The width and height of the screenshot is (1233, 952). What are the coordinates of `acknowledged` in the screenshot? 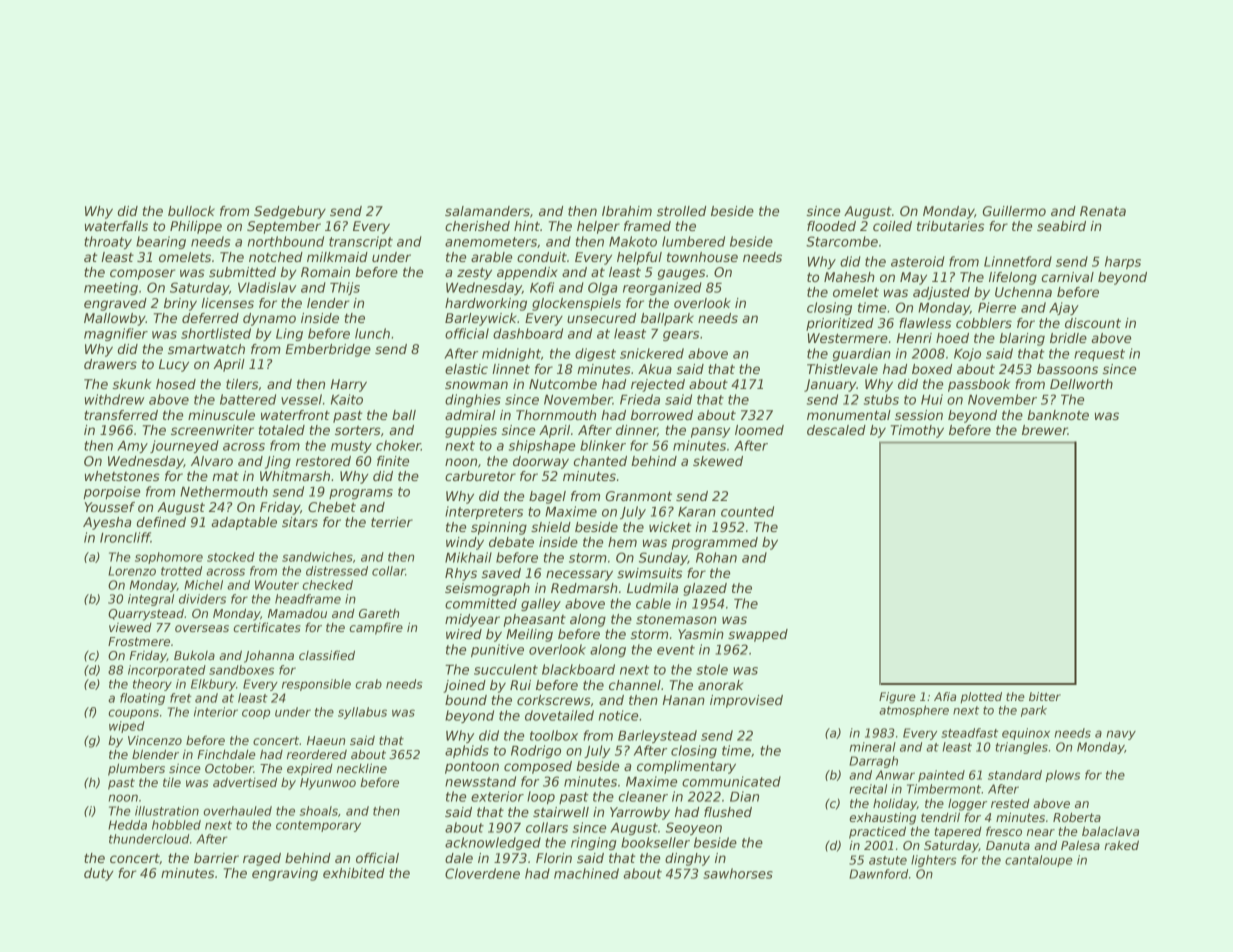 It's located at (493, 843).
